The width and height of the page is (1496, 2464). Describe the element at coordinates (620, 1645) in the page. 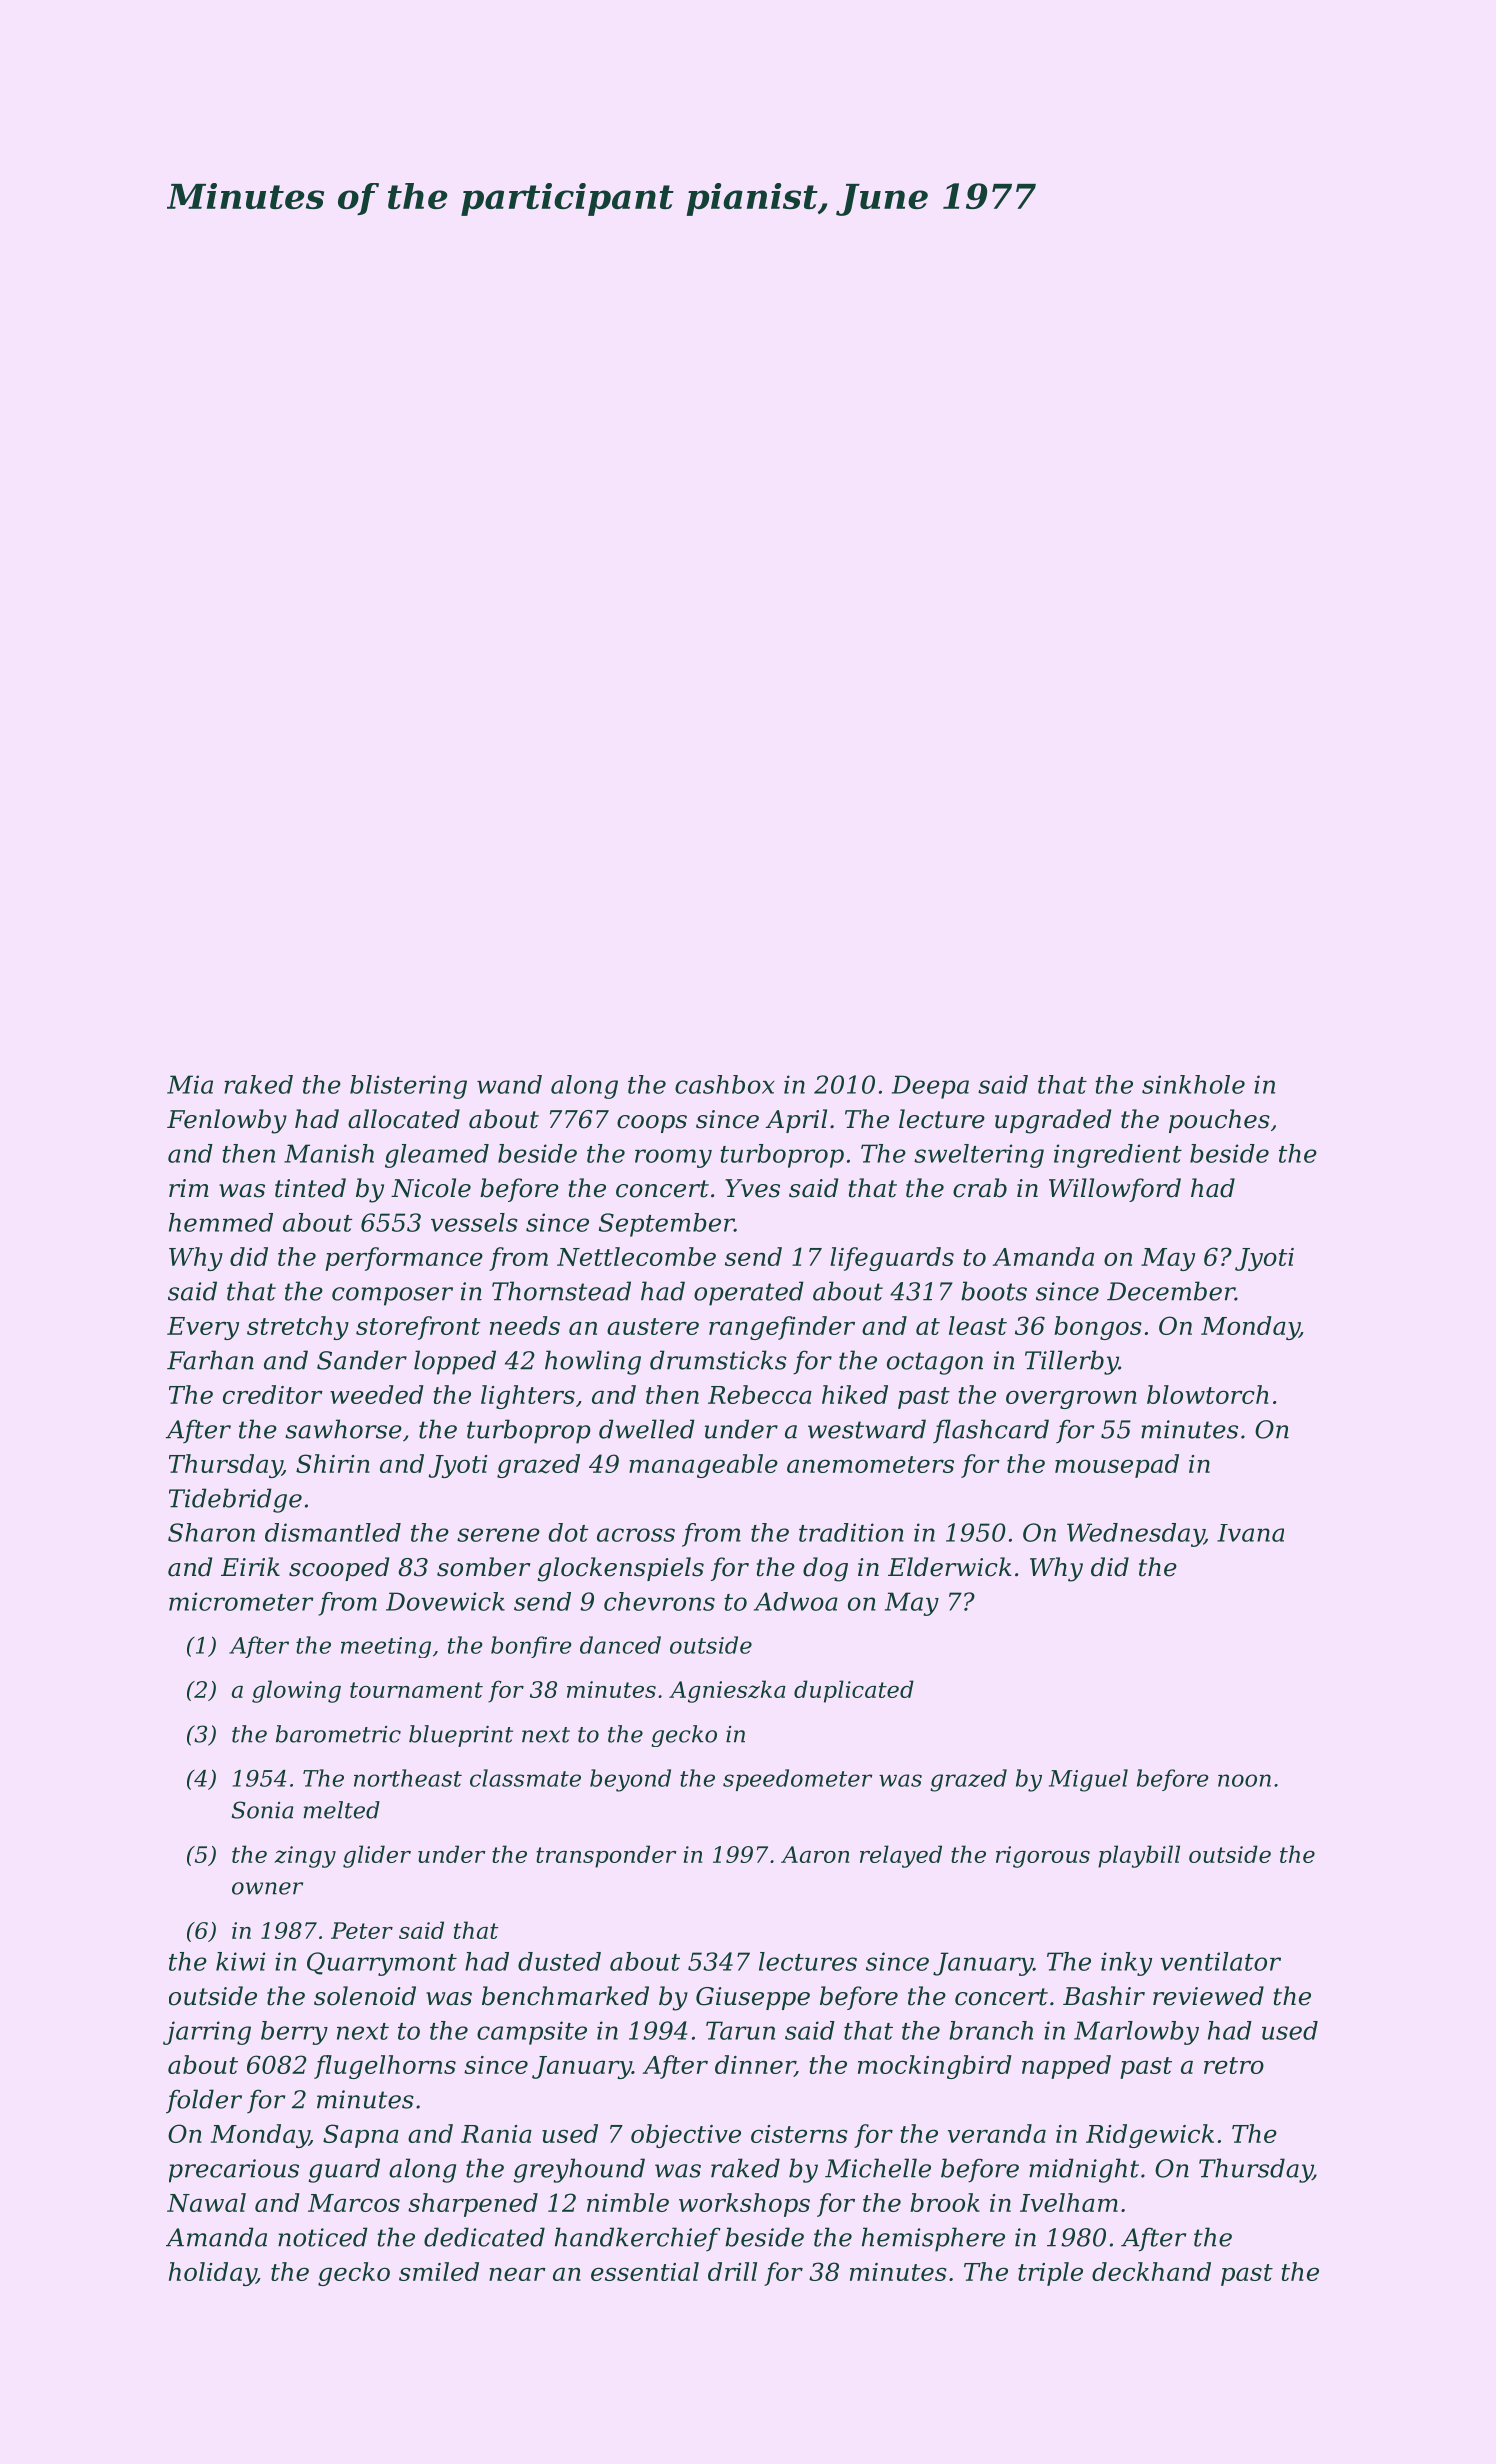

I see `danced` at that location.
